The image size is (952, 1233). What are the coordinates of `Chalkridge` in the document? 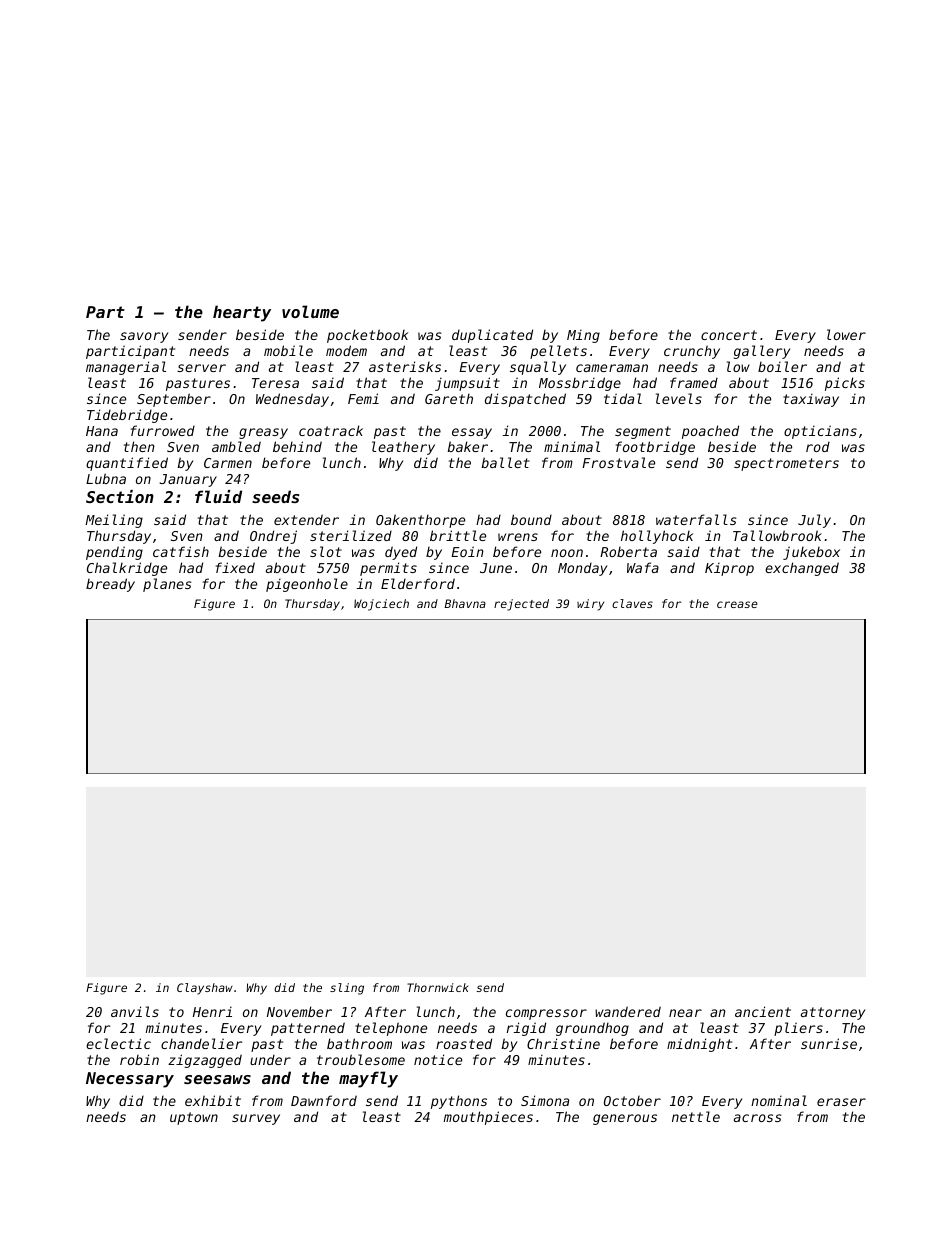 It's located at (127, 569).
